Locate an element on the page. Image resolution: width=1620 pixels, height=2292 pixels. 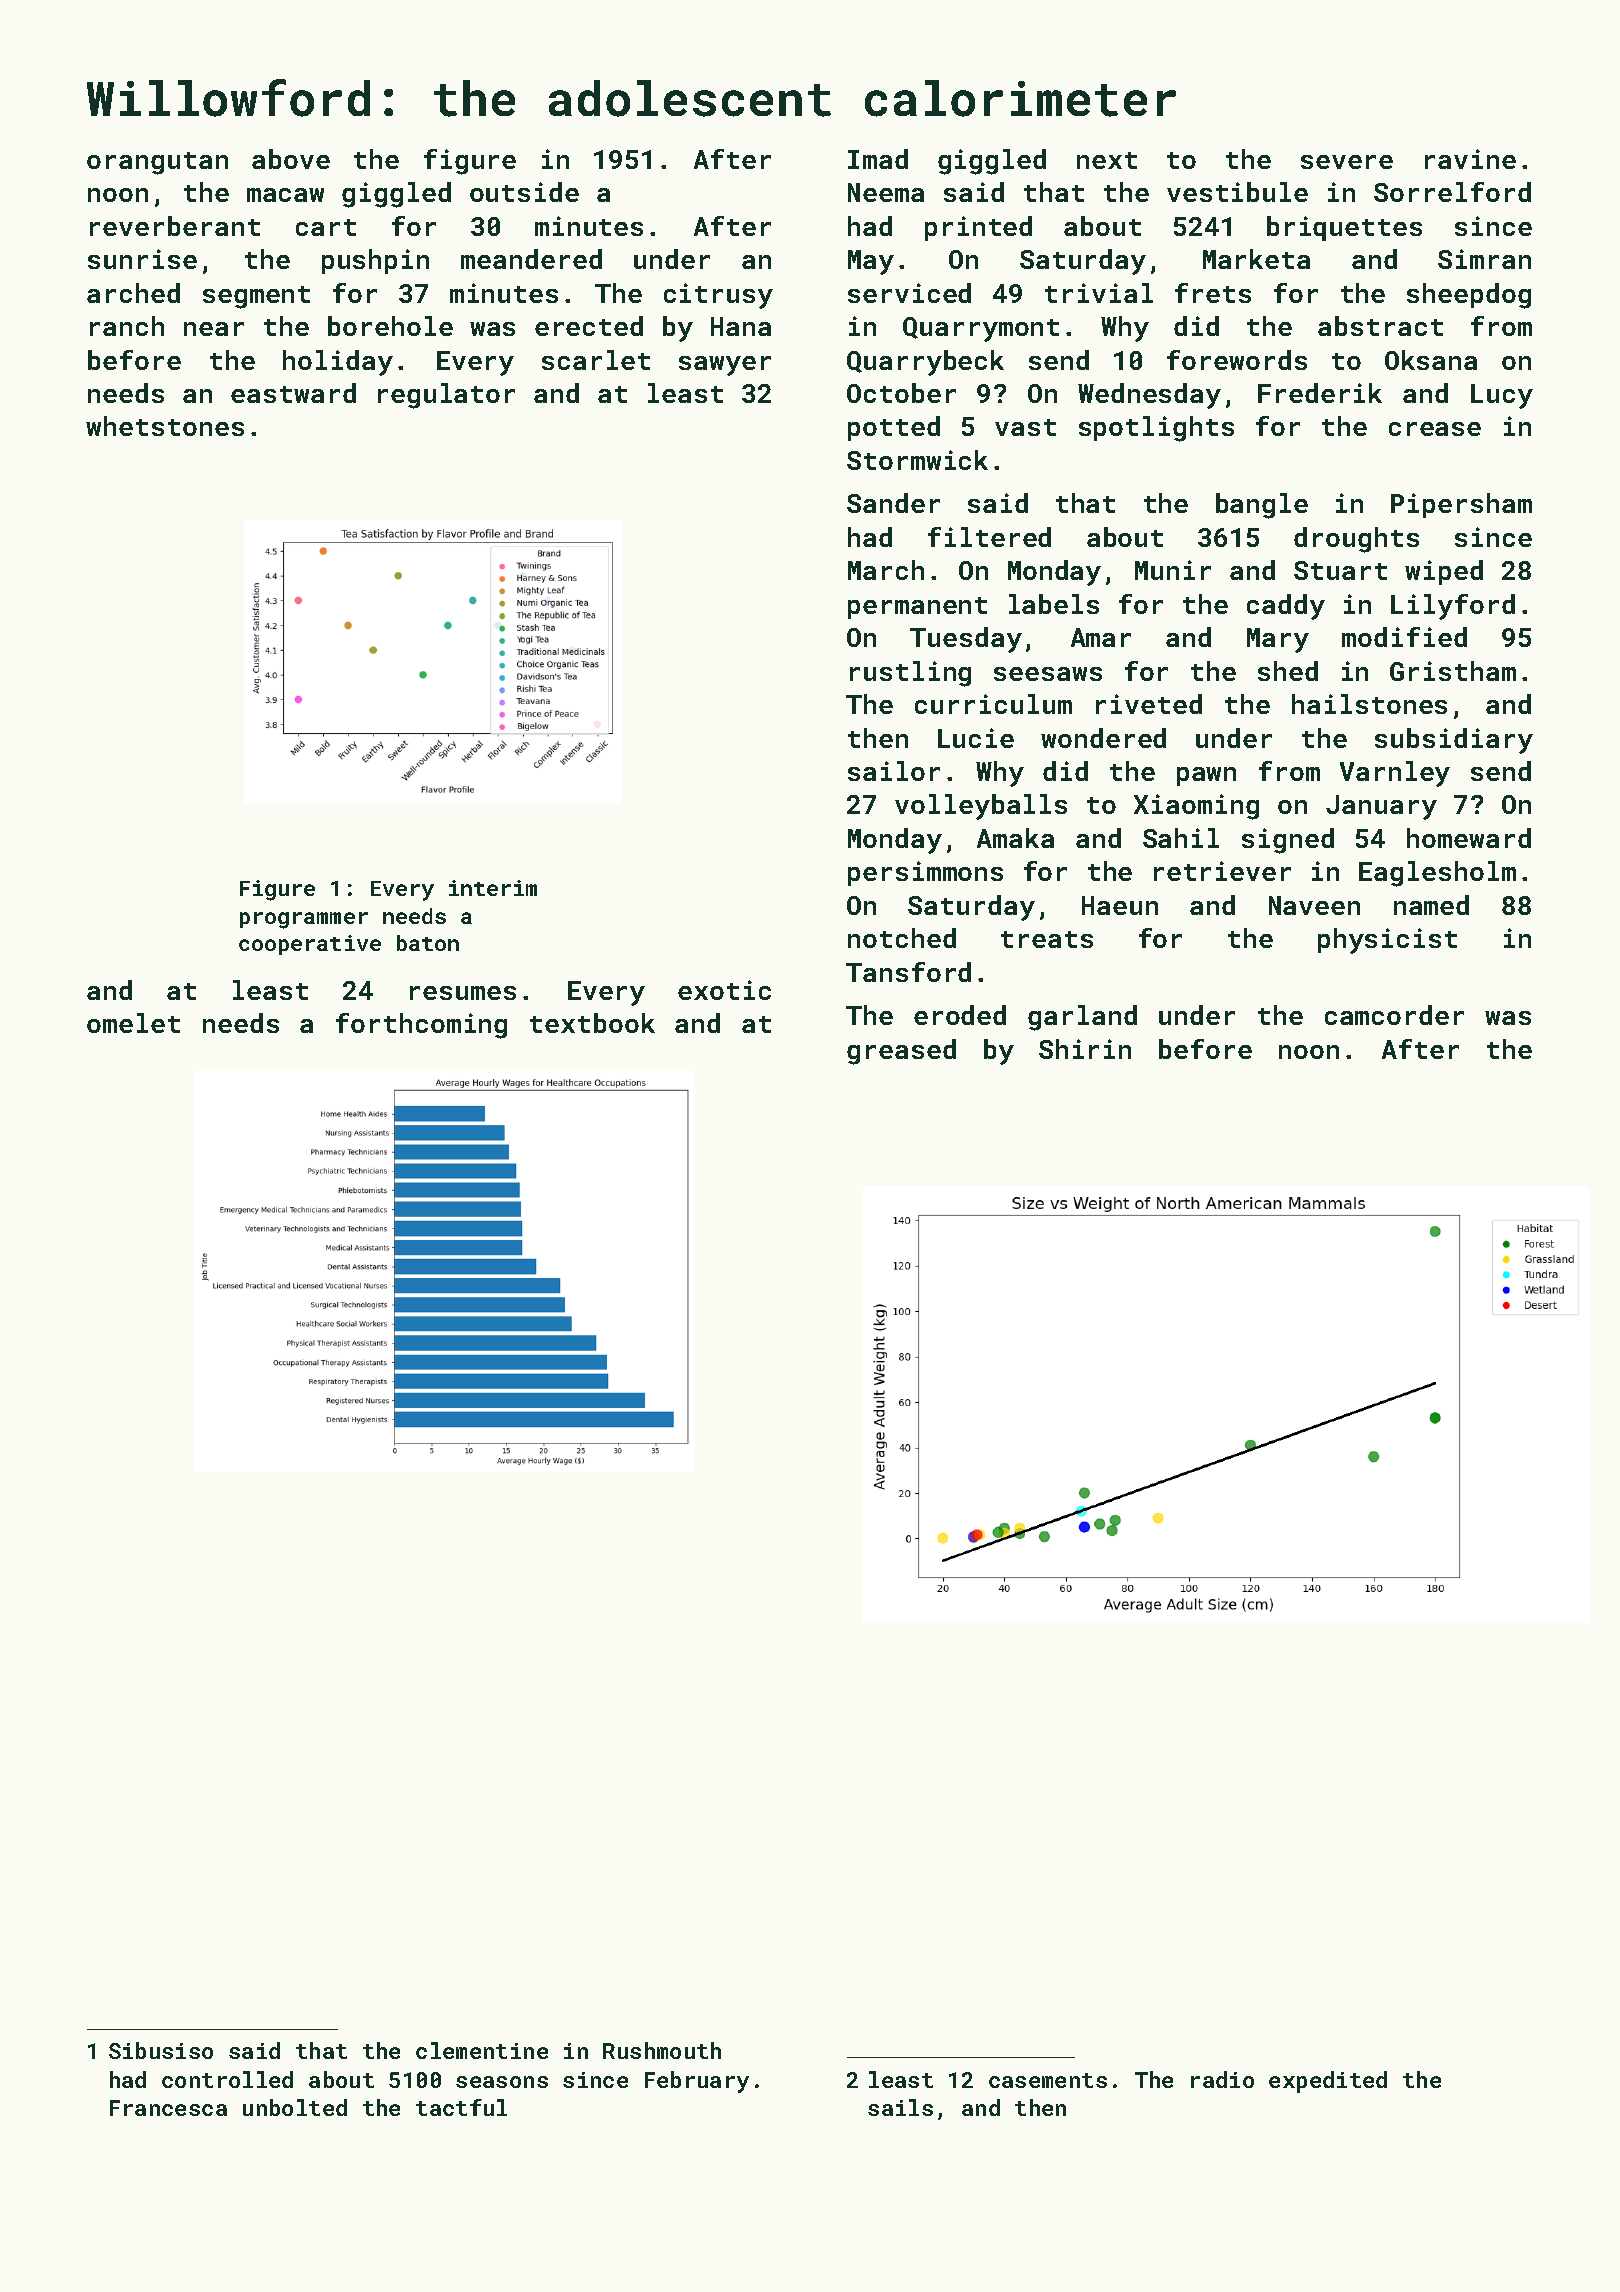
subsidiary is located at coordinates (1454, 741).
